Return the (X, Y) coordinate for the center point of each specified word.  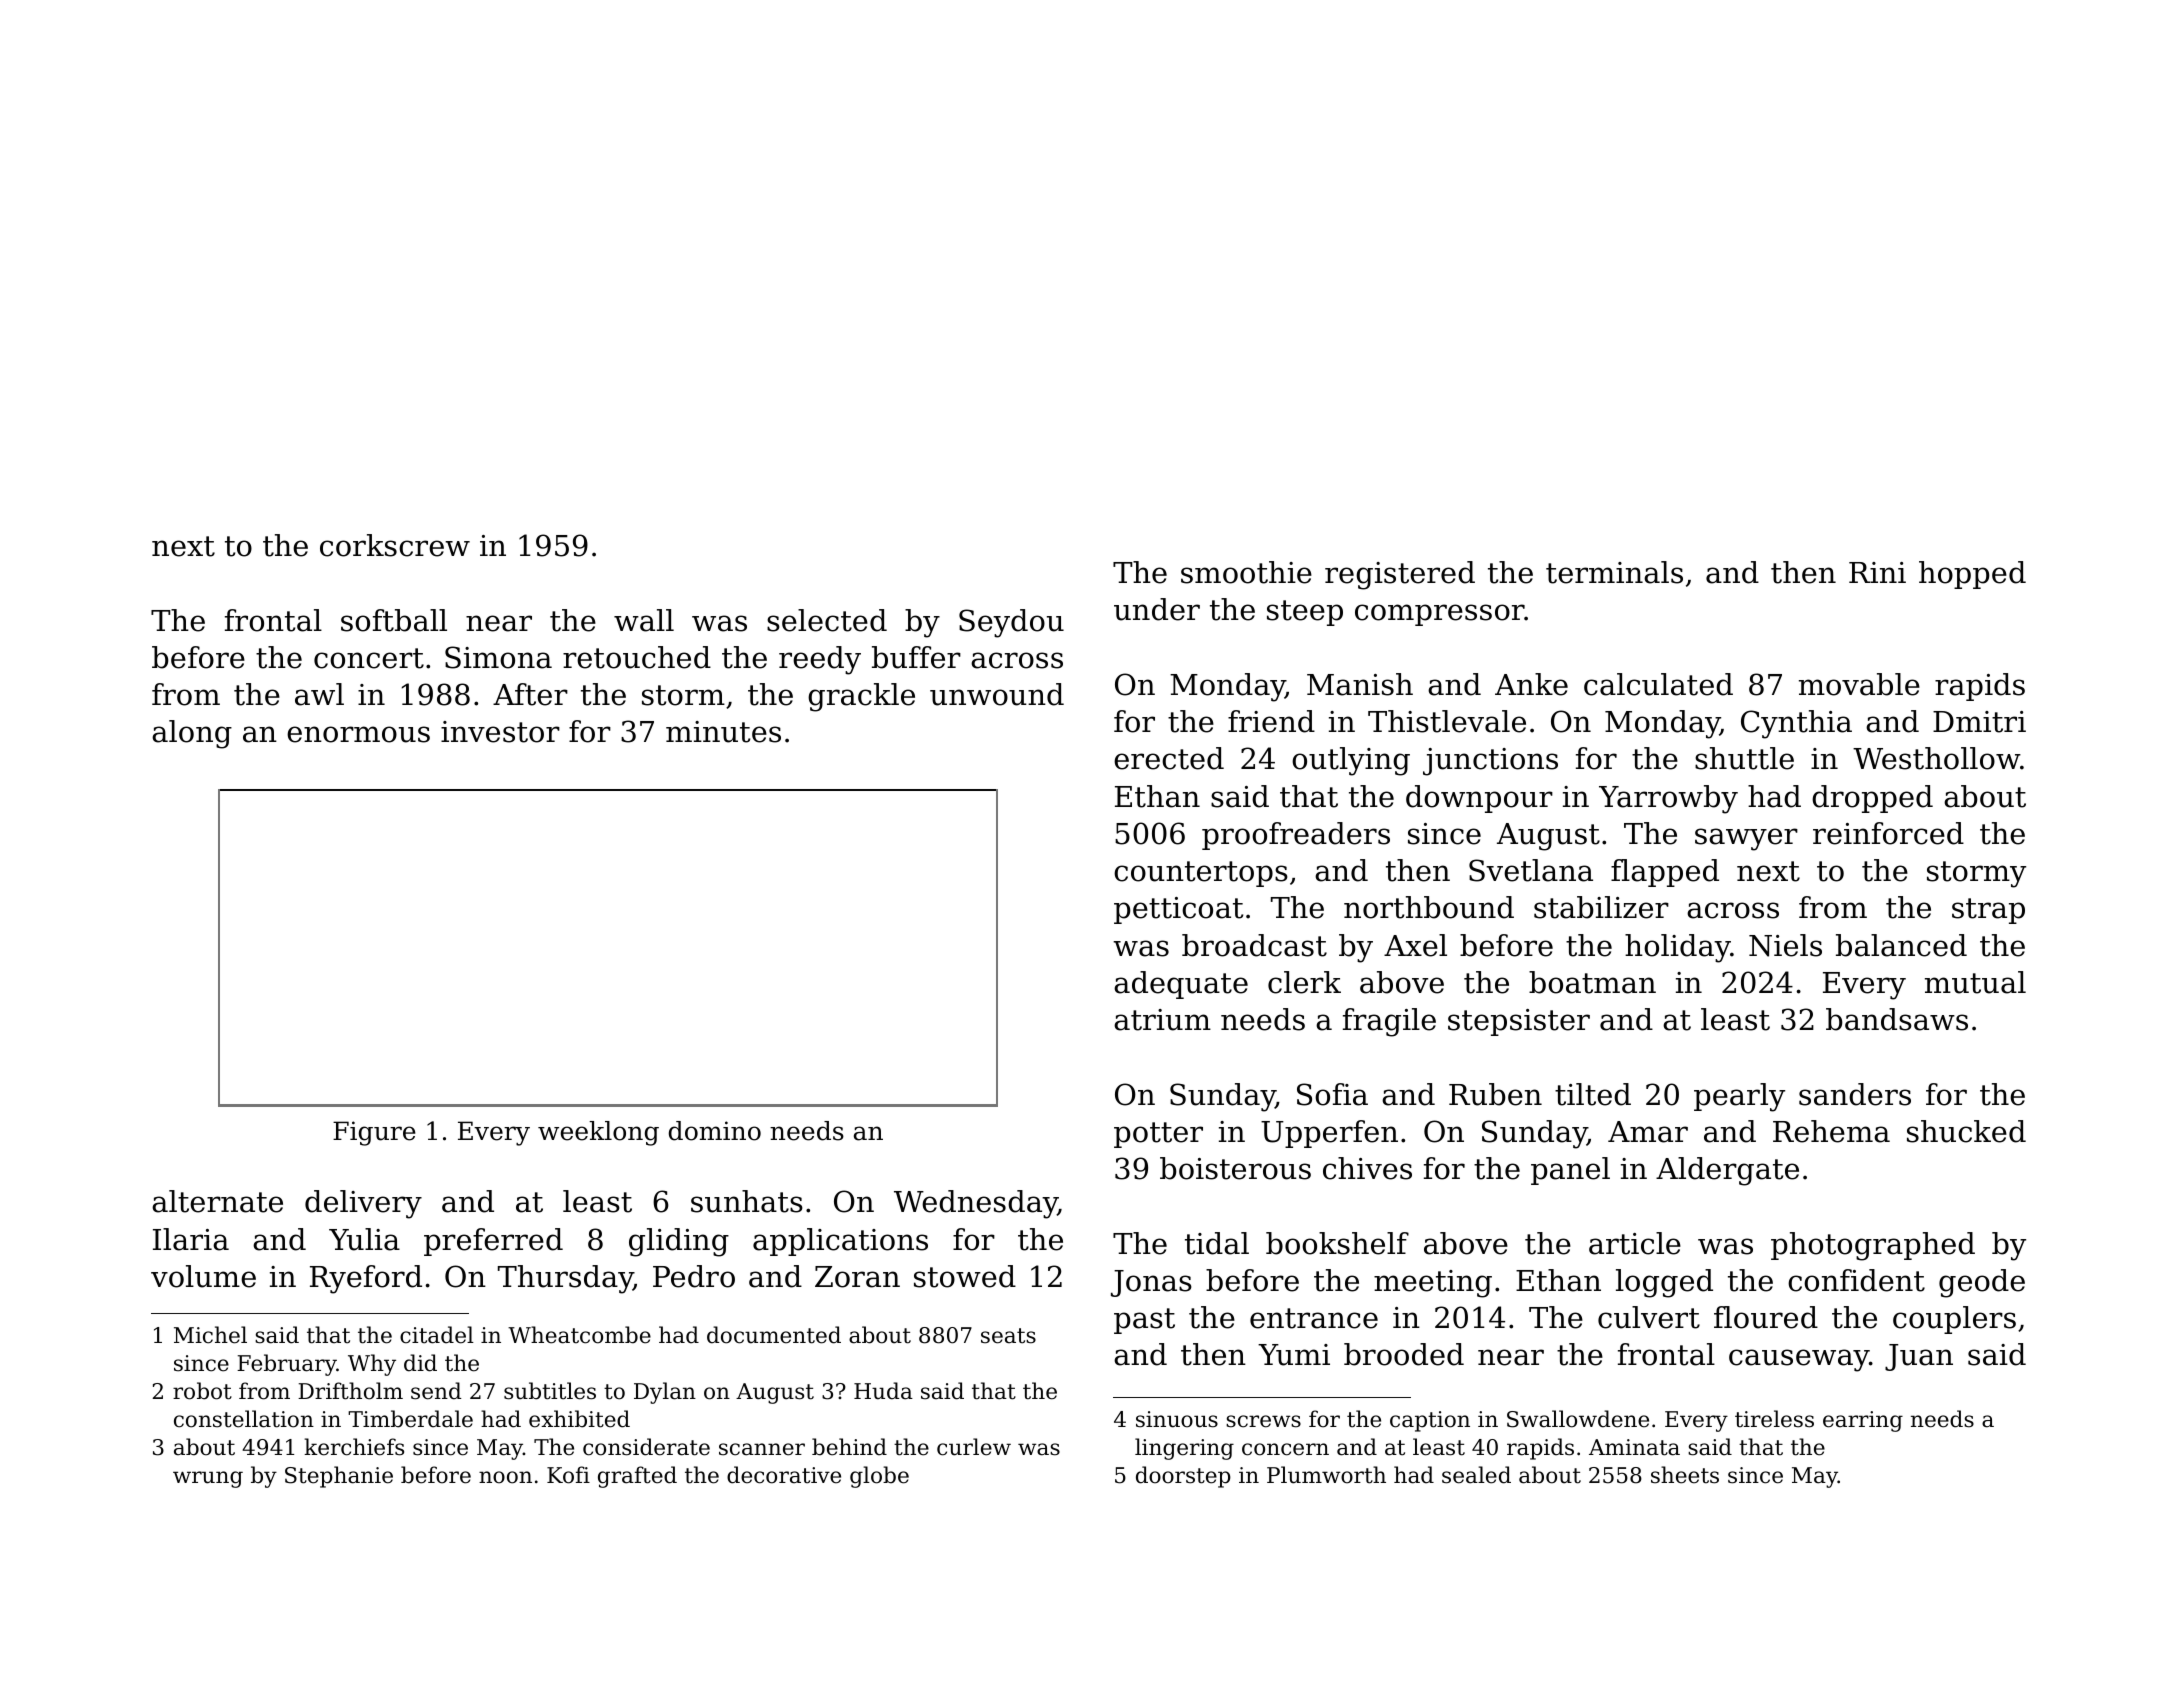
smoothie (1246, 572)
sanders (1855, 1094)
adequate (1181, 985)
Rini (1877, 572)
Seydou (1011, 623)
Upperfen (1329, 1134)
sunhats (747, 1201)
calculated (1658, 684)
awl (319, 694)
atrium (1162, 1020)
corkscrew (395, 545)
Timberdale (410, 1419)
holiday (1678, 948)
